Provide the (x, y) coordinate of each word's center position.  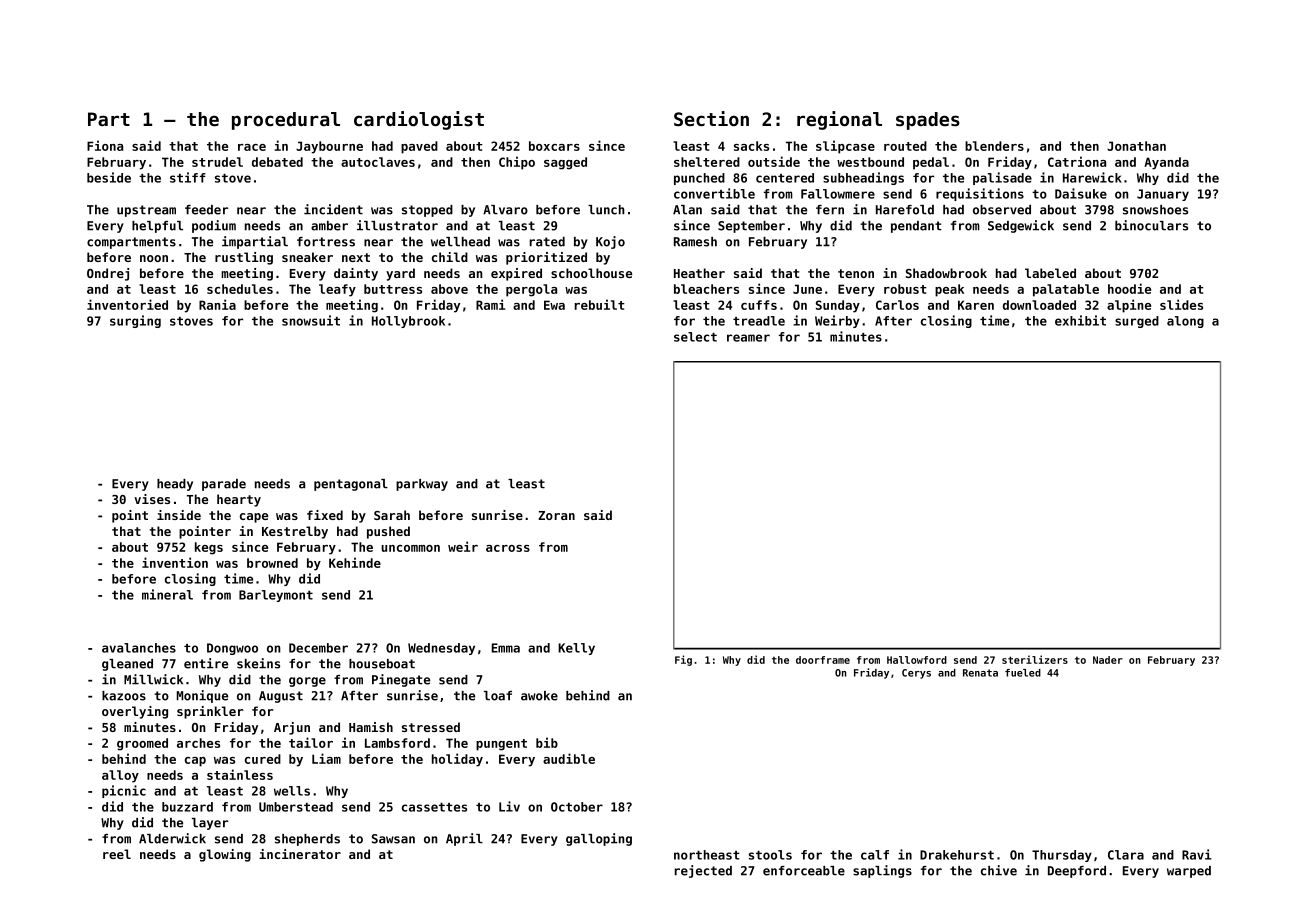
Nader (1108, 660)
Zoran (556, 515)
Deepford (1077, 872)
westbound (870, 162)
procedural (286, 121)
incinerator (300, 854)
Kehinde (355, 562)
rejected (703, 871)
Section (711, 119)
